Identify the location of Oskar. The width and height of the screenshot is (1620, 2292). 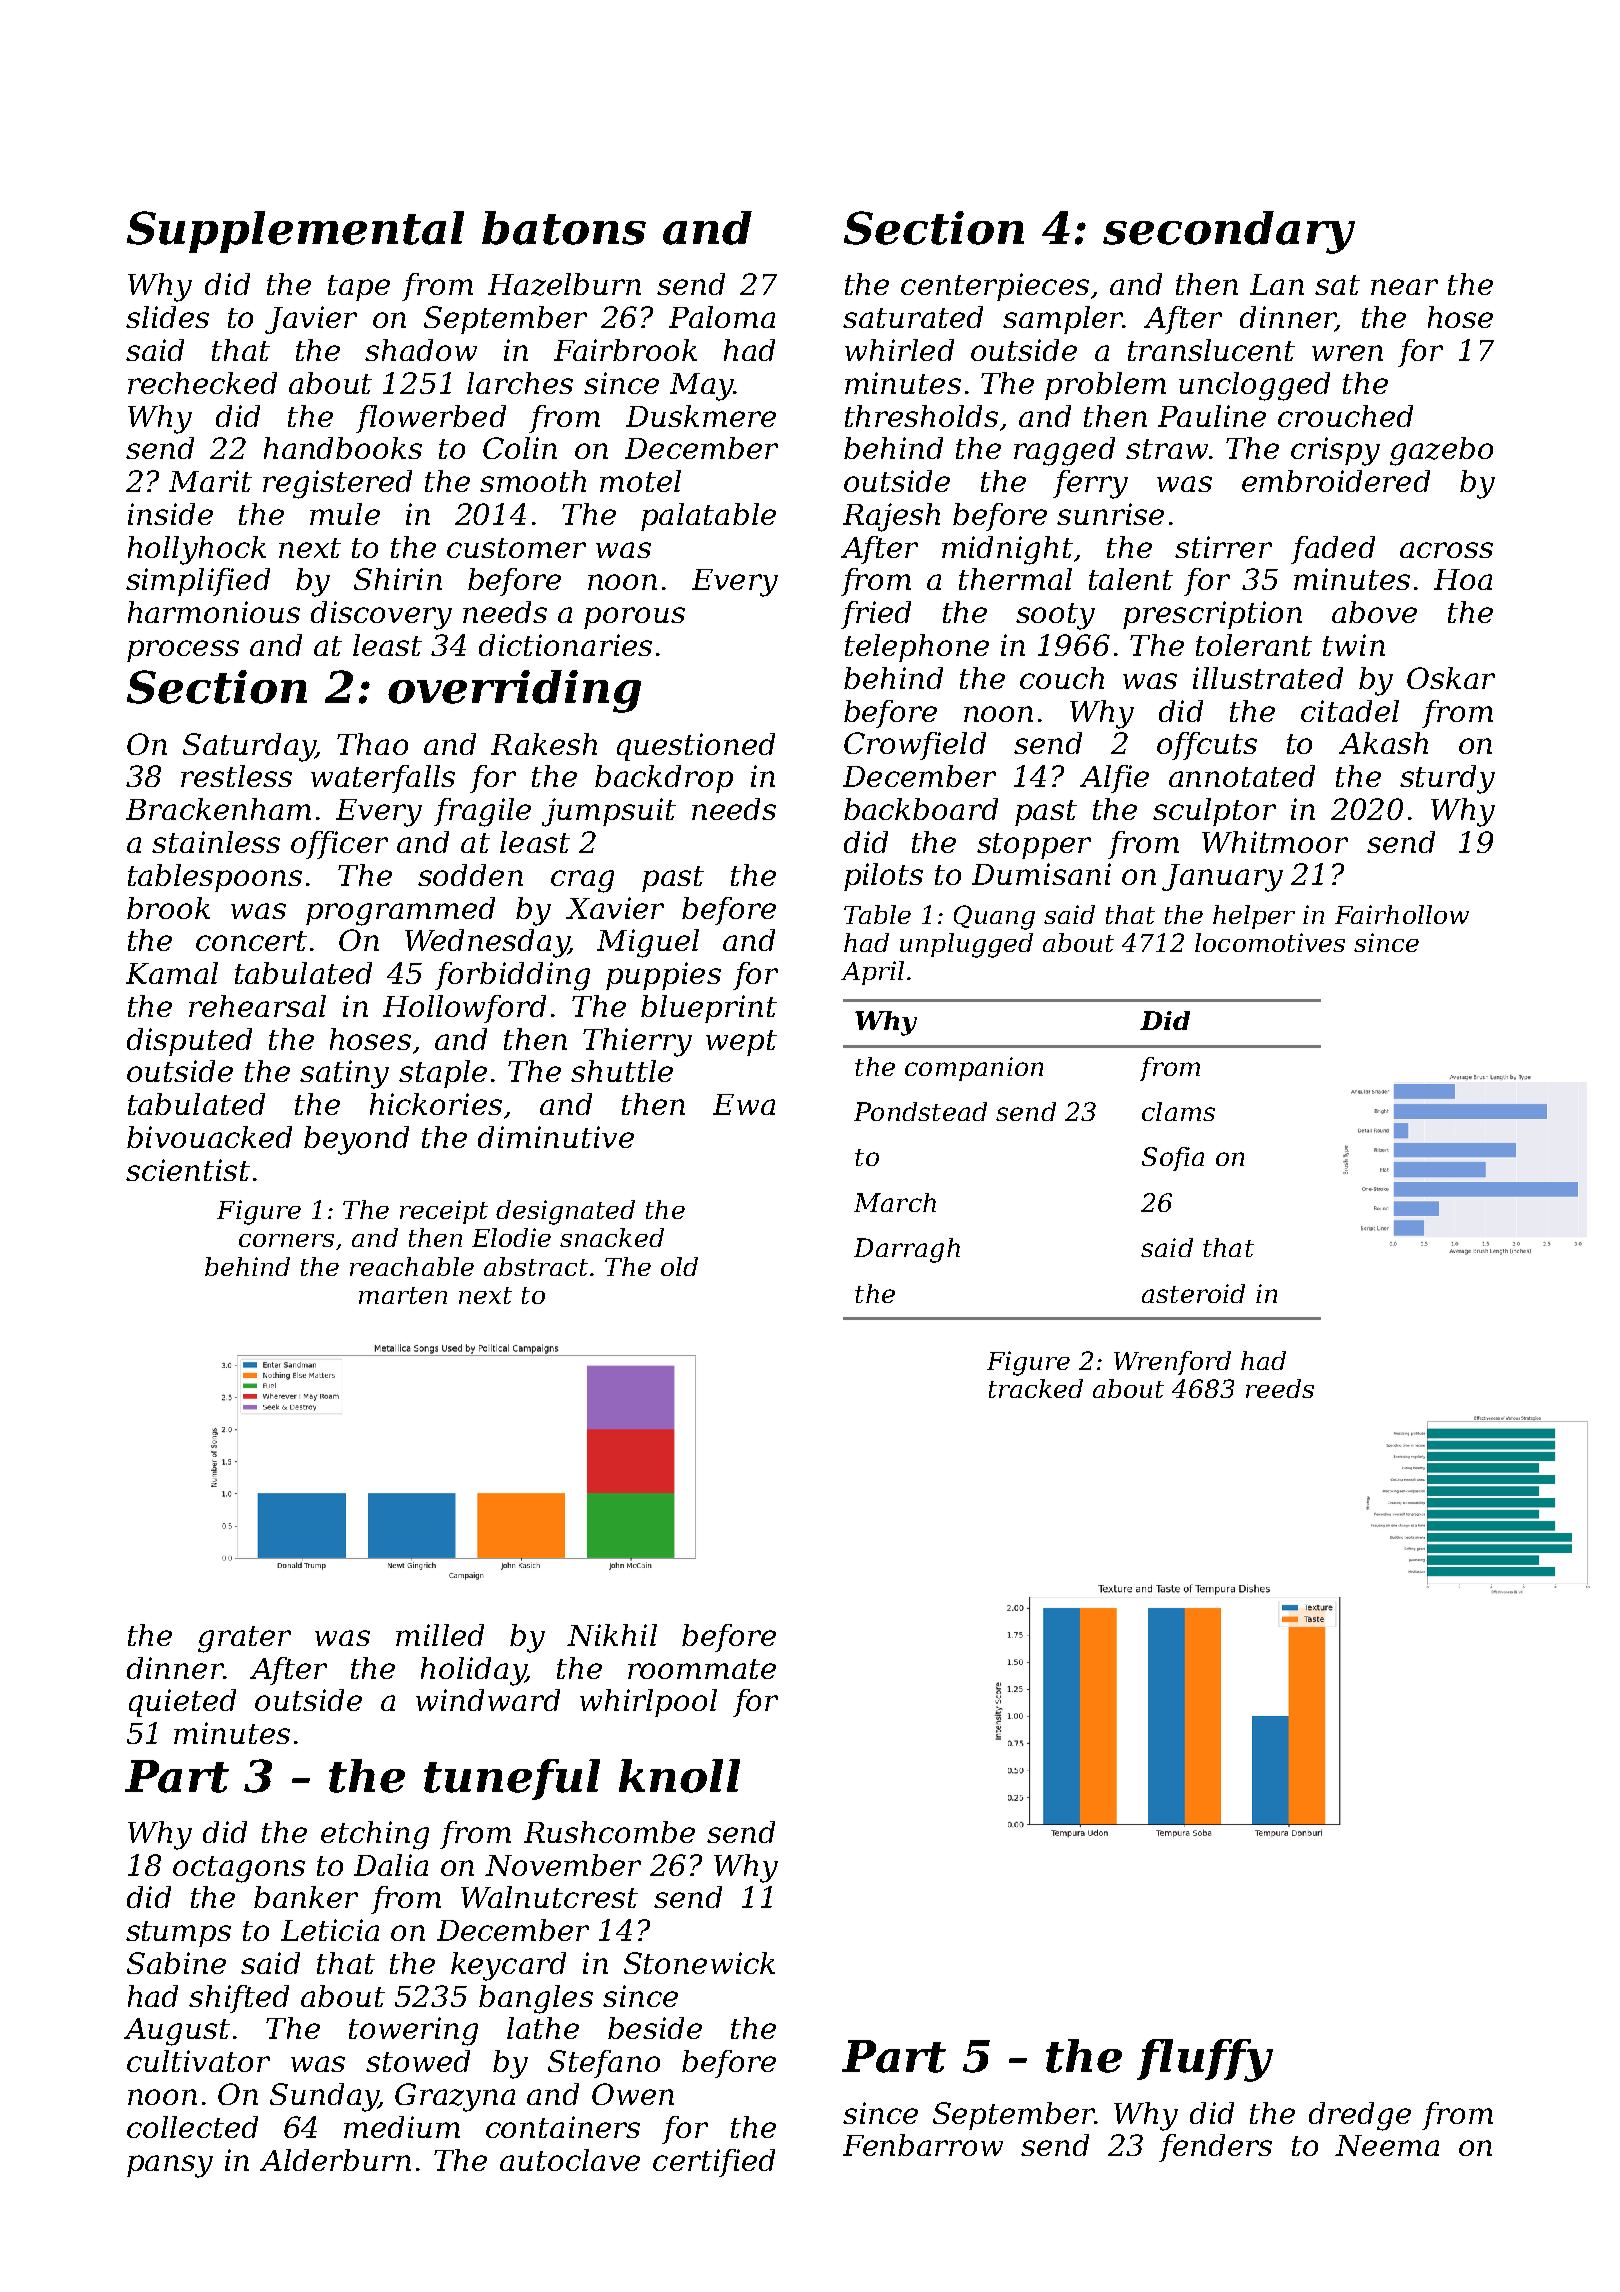
(1451, 678).
